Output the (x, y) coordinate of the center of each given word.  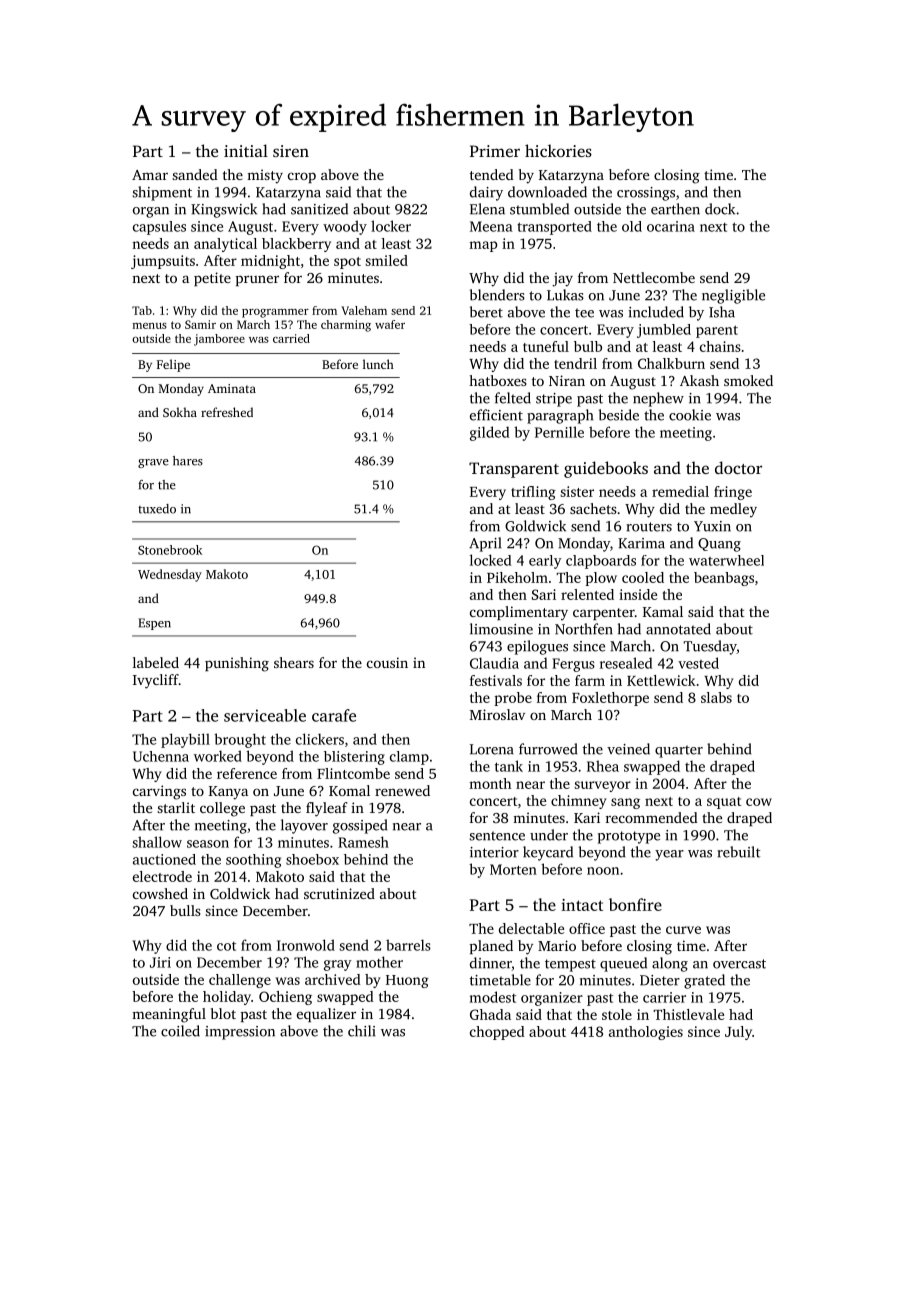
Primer (495, 151)
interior (494, 852)
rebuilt (738, 852)
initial (246, 150)
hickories (558, 150)
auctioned (164, 859)
